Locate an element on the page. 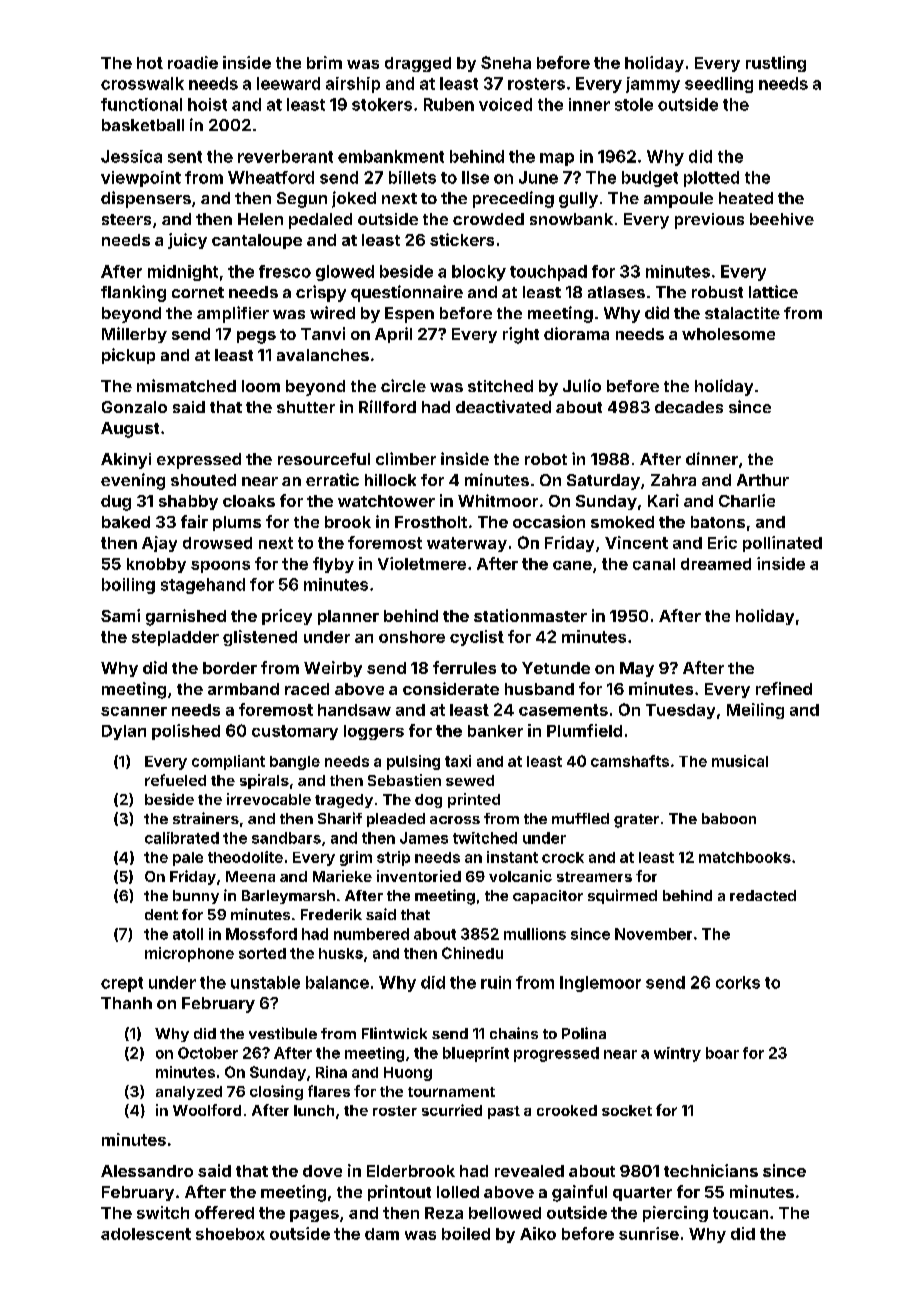 Image resolution: width=924 pixels, height=1308 pixels. fresco is located at coordinates (285, 271).
